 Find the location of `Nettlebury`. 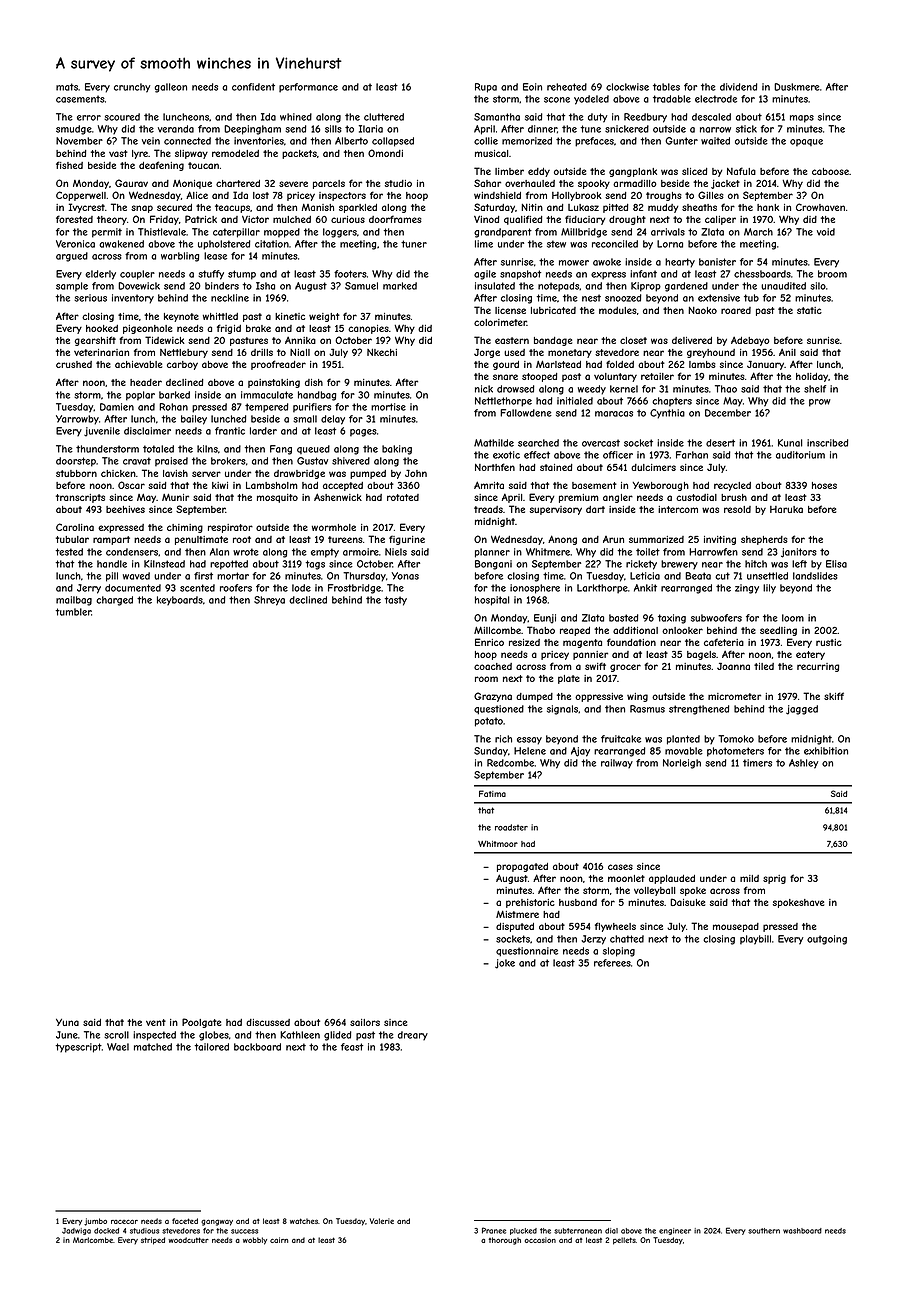

Nettlebury is located at coordinates (184, 353).
